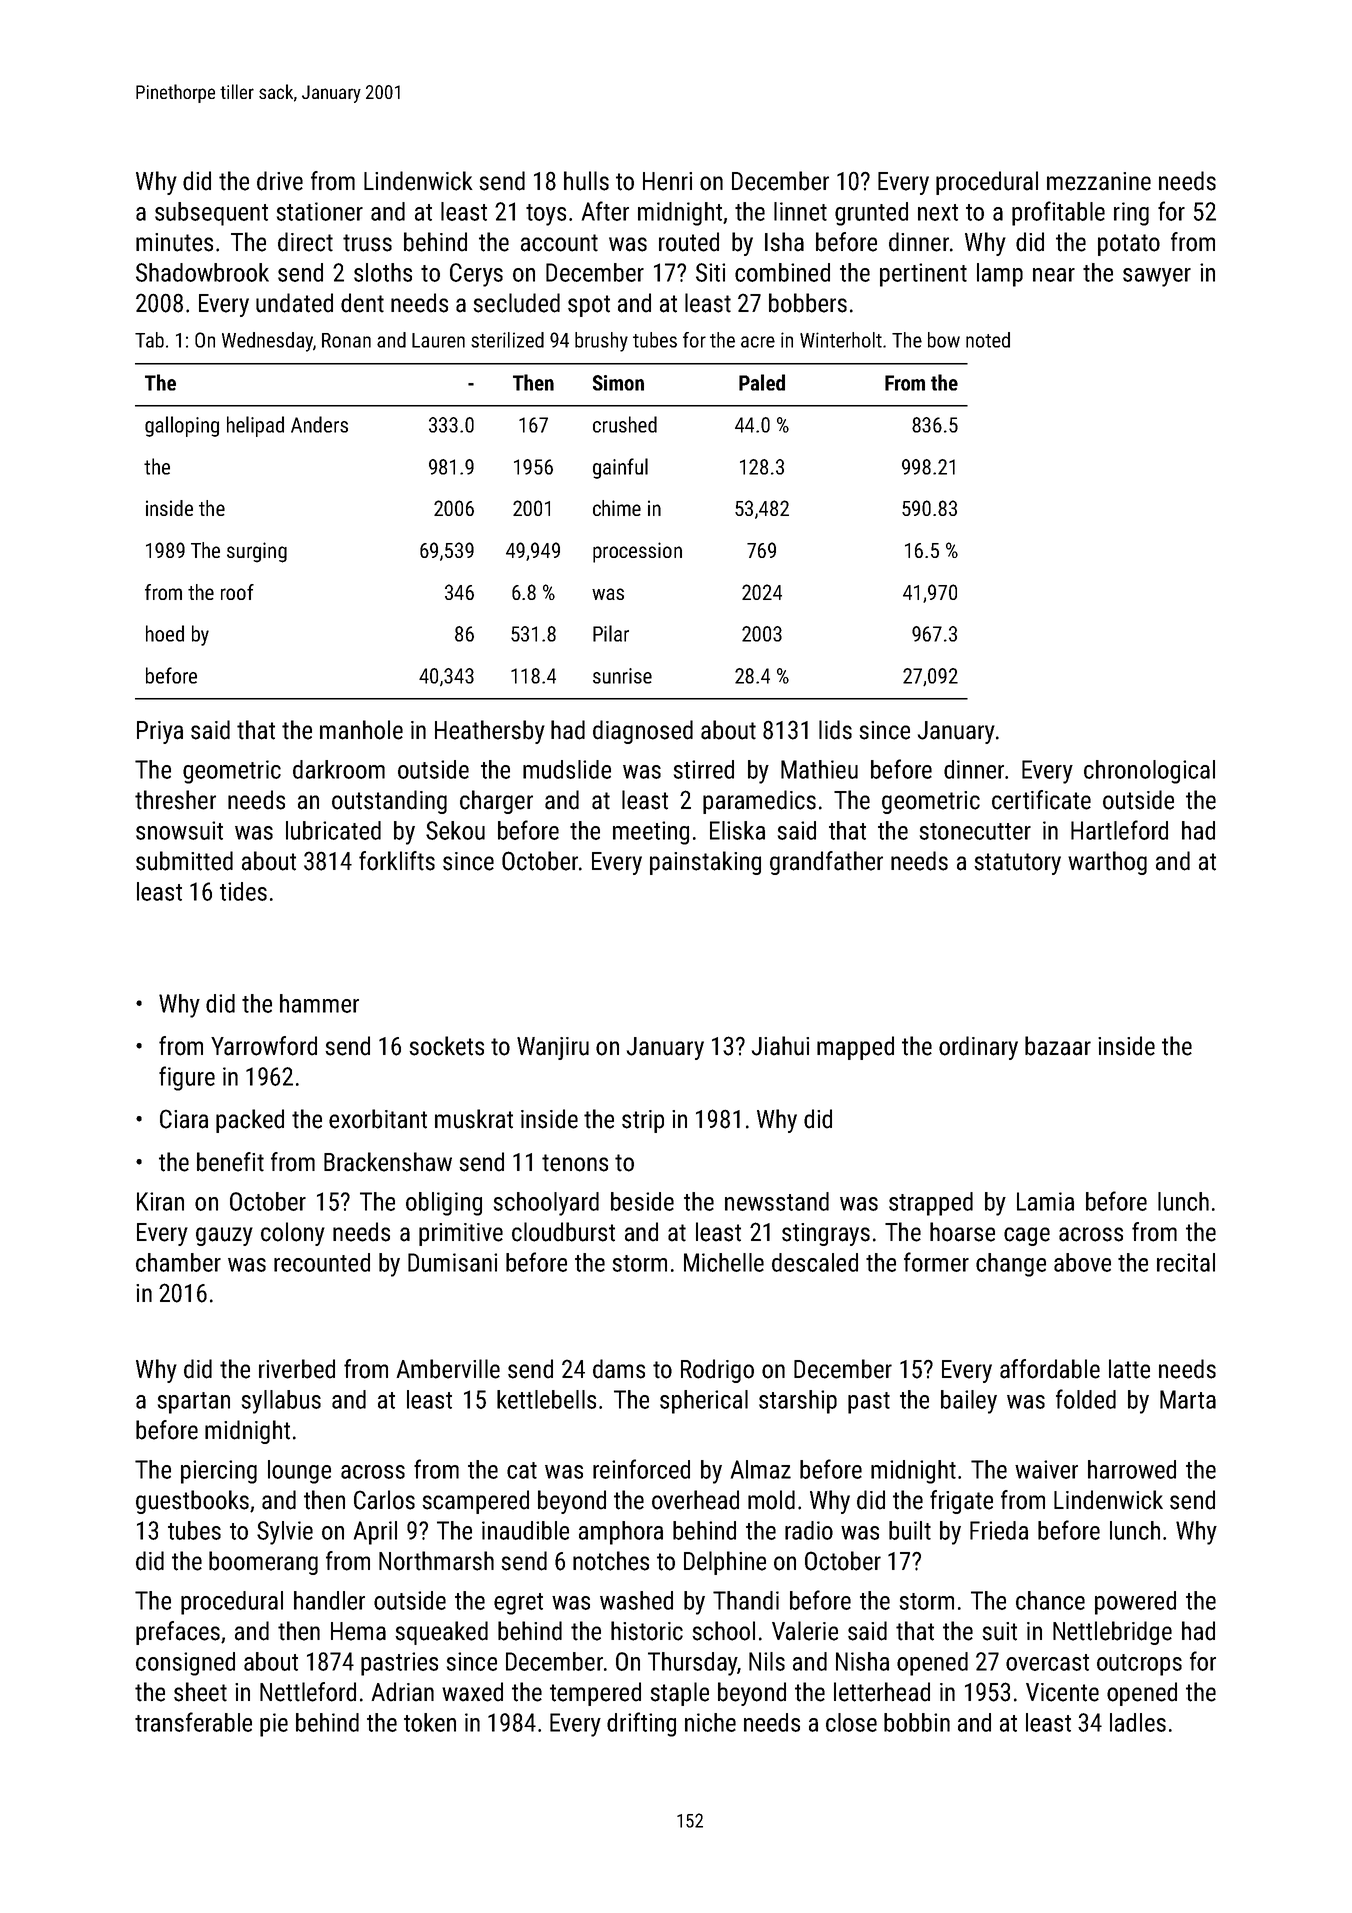 Image resolution: width=1352 pixels, height=1913 pixels. Describe the element at coordinates (452, 1262) in the page. I see `Dumisani` at that location.
